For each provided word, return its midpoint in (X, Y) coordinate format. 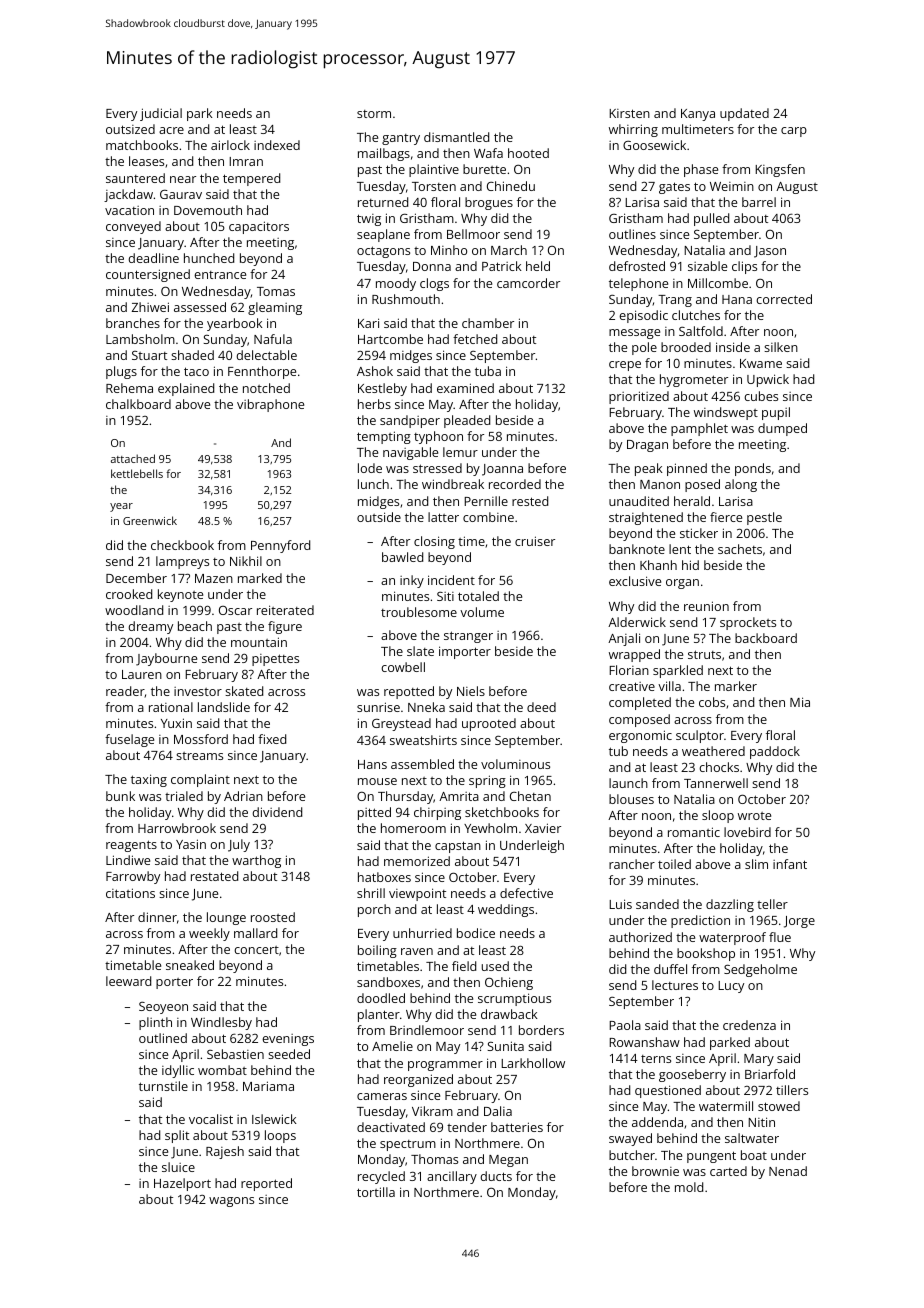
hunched (209, 258)
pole (644, 348)
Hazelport (182, 1184)
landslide (224, 707)
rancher (632, 864)
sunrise (378, 707)
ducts (496, 1176)
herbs (374, 404)
